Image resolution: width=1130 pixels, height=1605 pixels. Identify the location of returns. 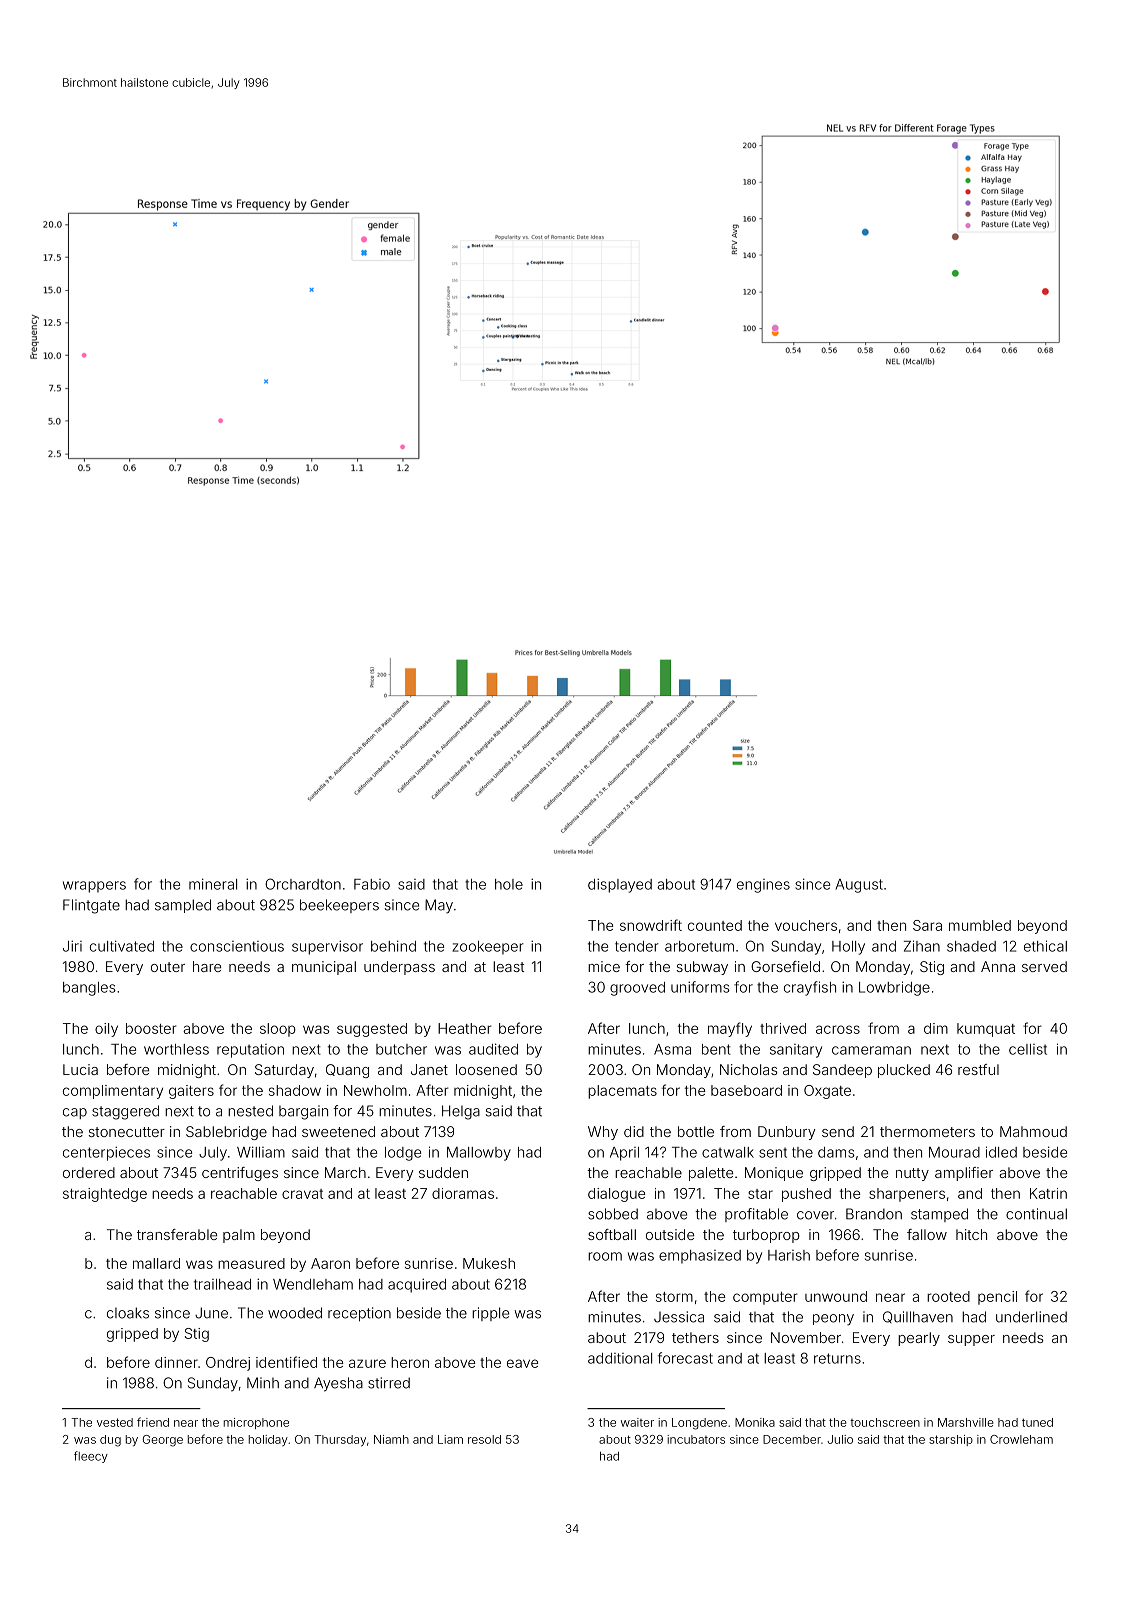
(837, 1358).
